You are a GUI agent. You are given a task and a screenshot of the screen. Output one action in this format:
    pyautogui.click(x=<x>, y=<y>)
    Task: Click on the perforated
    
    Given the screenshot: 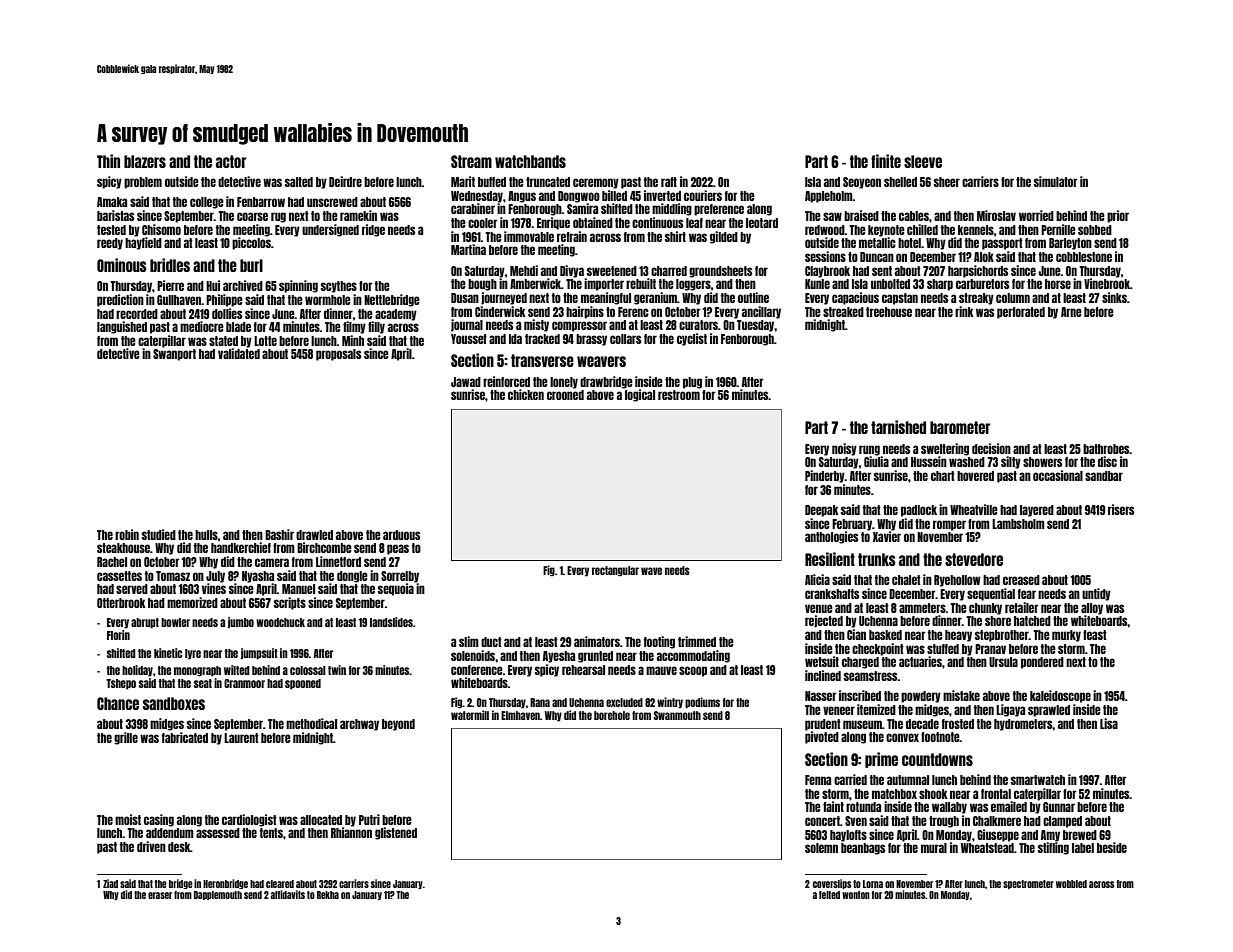 What is the action you would take?
    pyautogui.click(x=1021, y=313)
